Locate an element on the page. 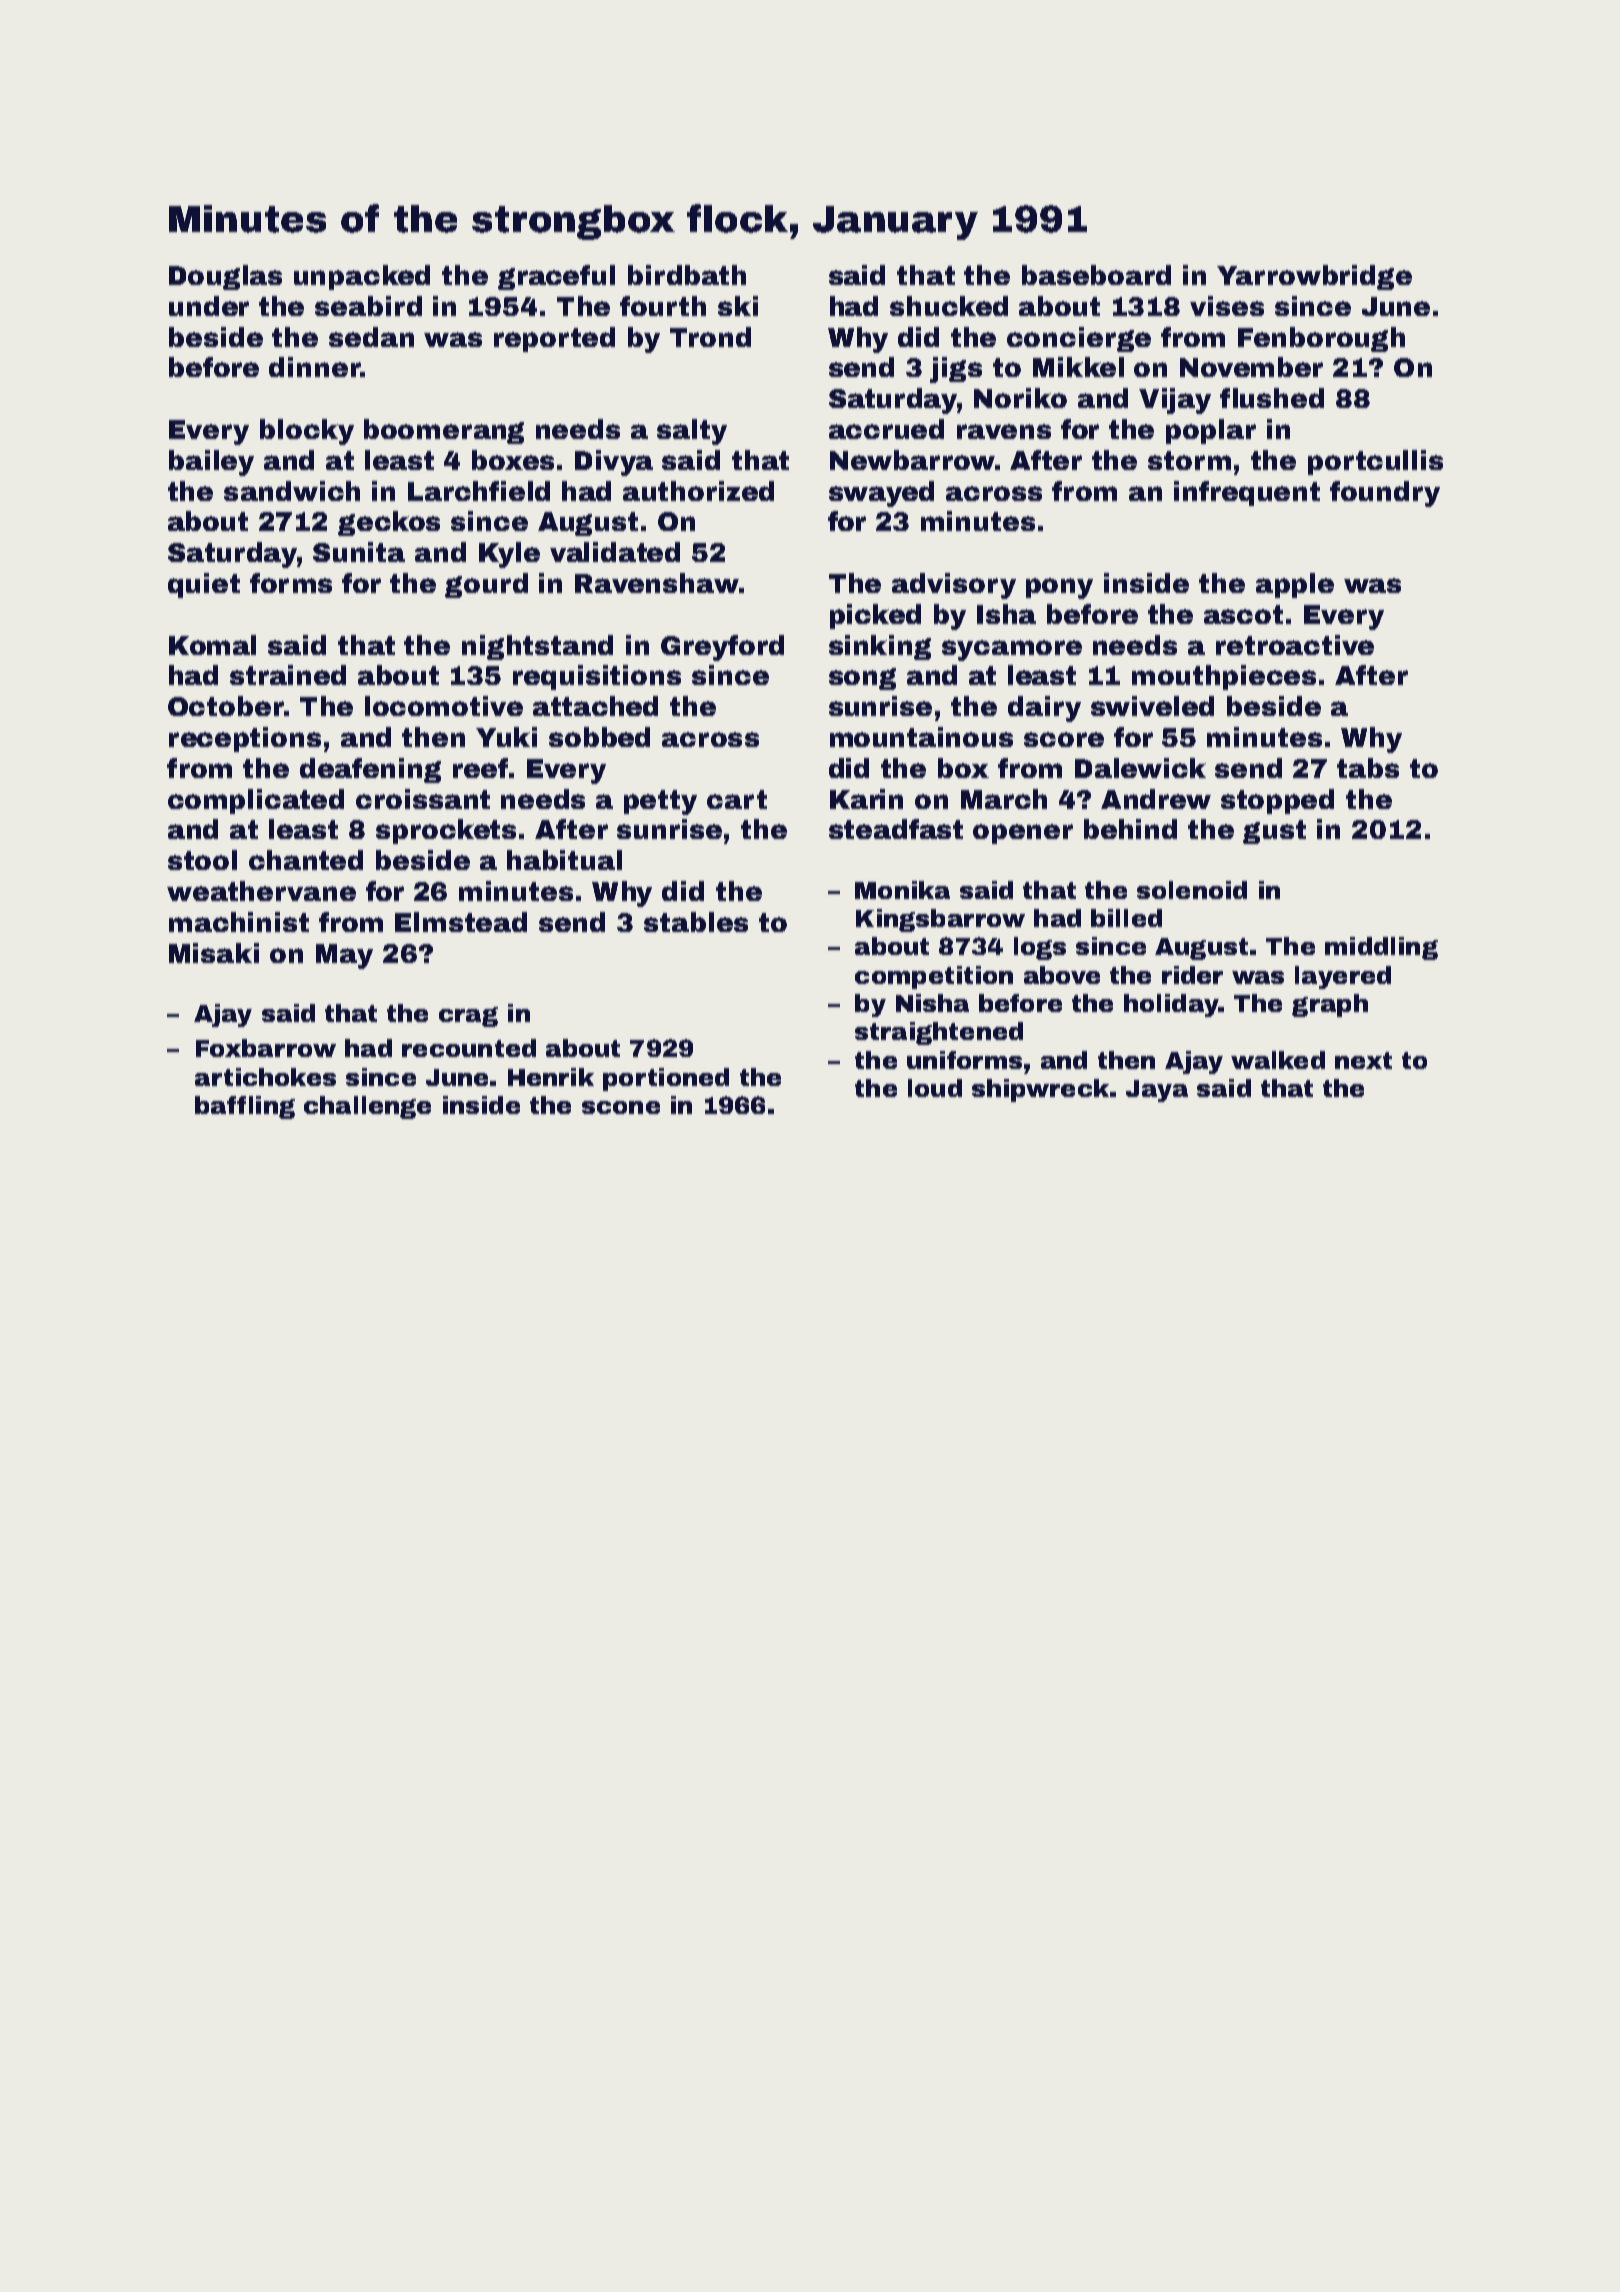 This document has height=2292, width=1620. sedan is located at coordinates (371, 337).
